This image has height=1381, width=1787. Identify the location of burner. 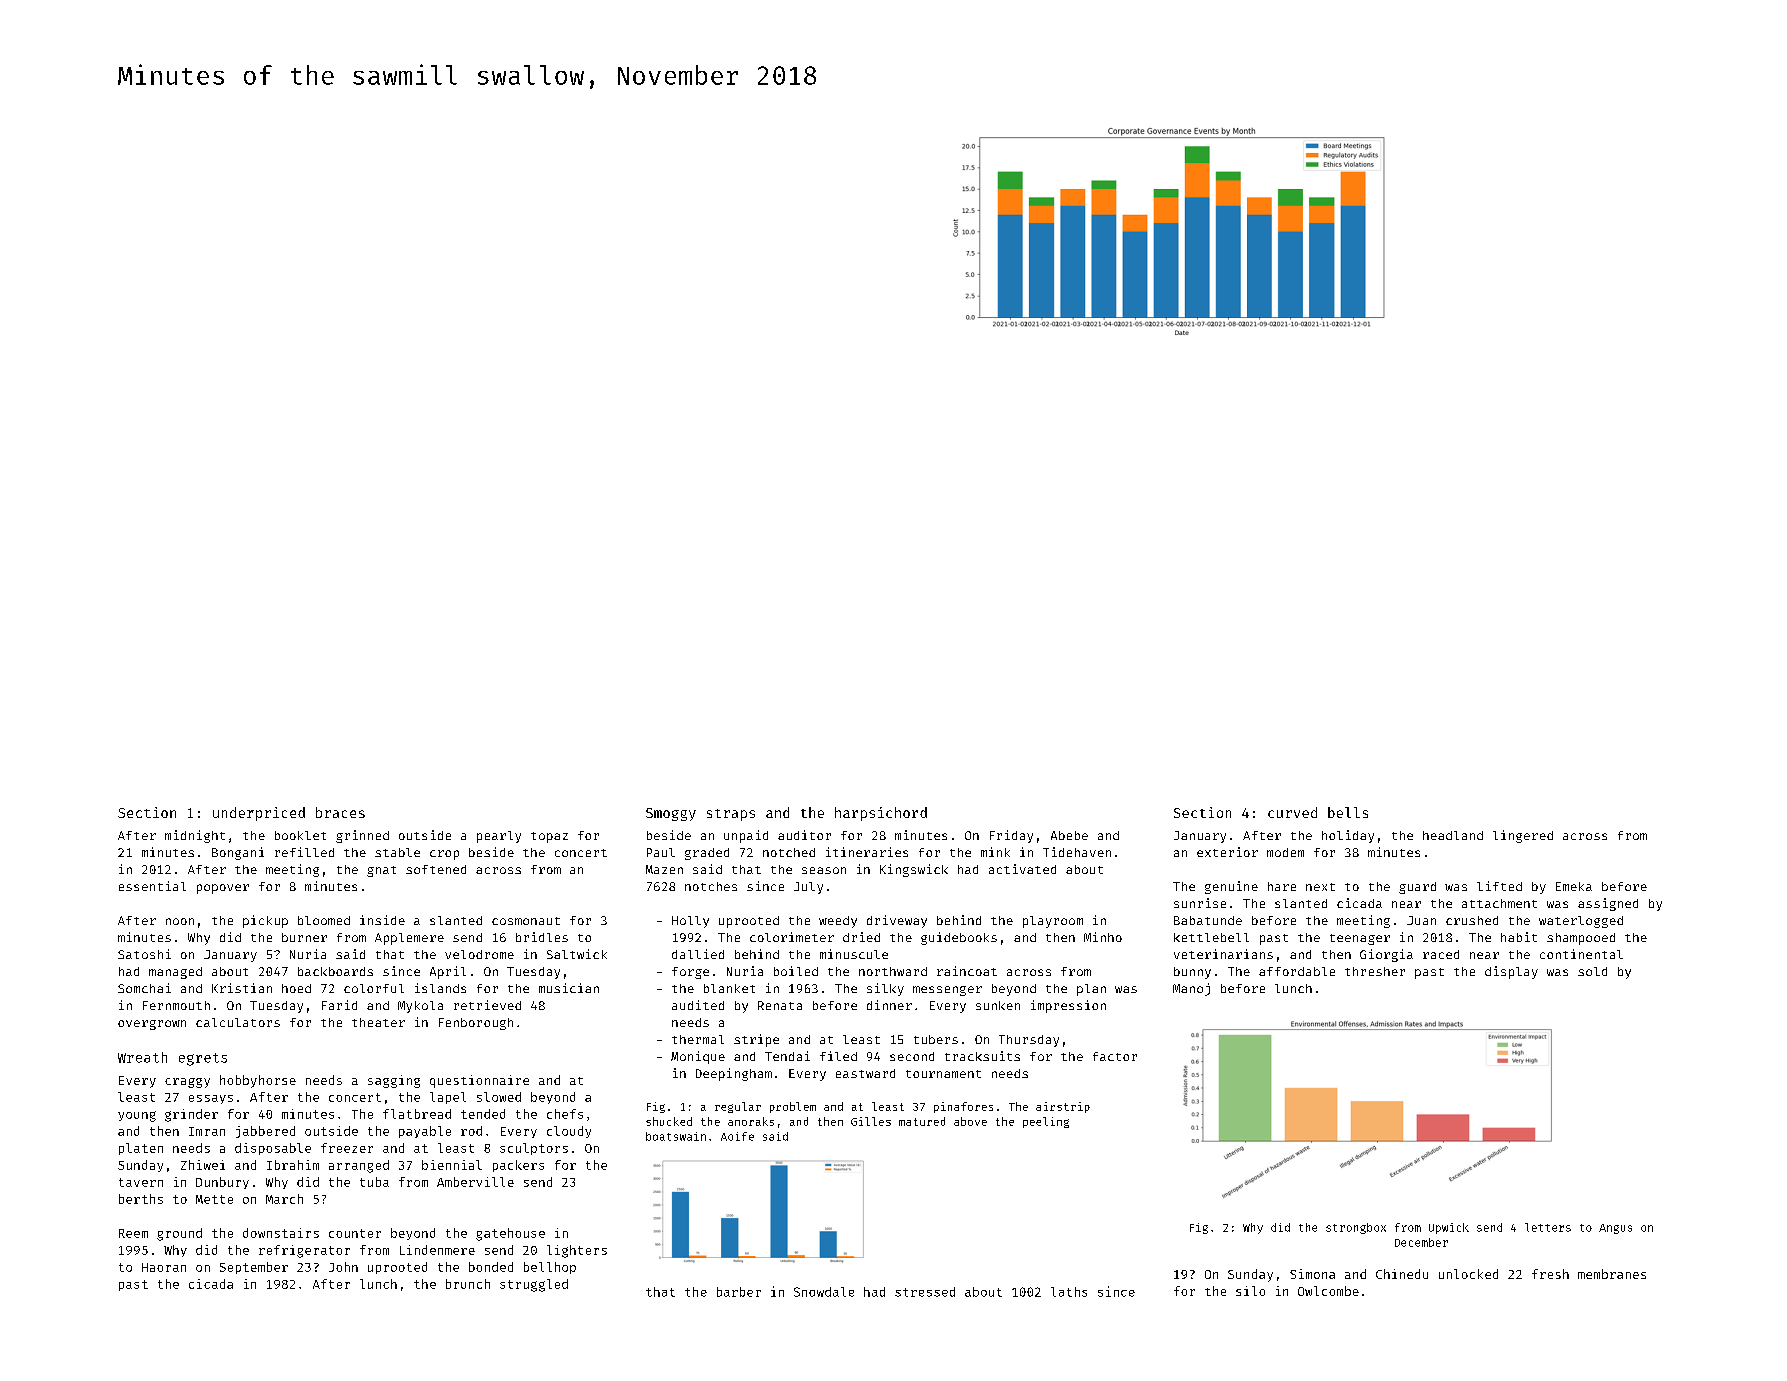
(304, 937).
